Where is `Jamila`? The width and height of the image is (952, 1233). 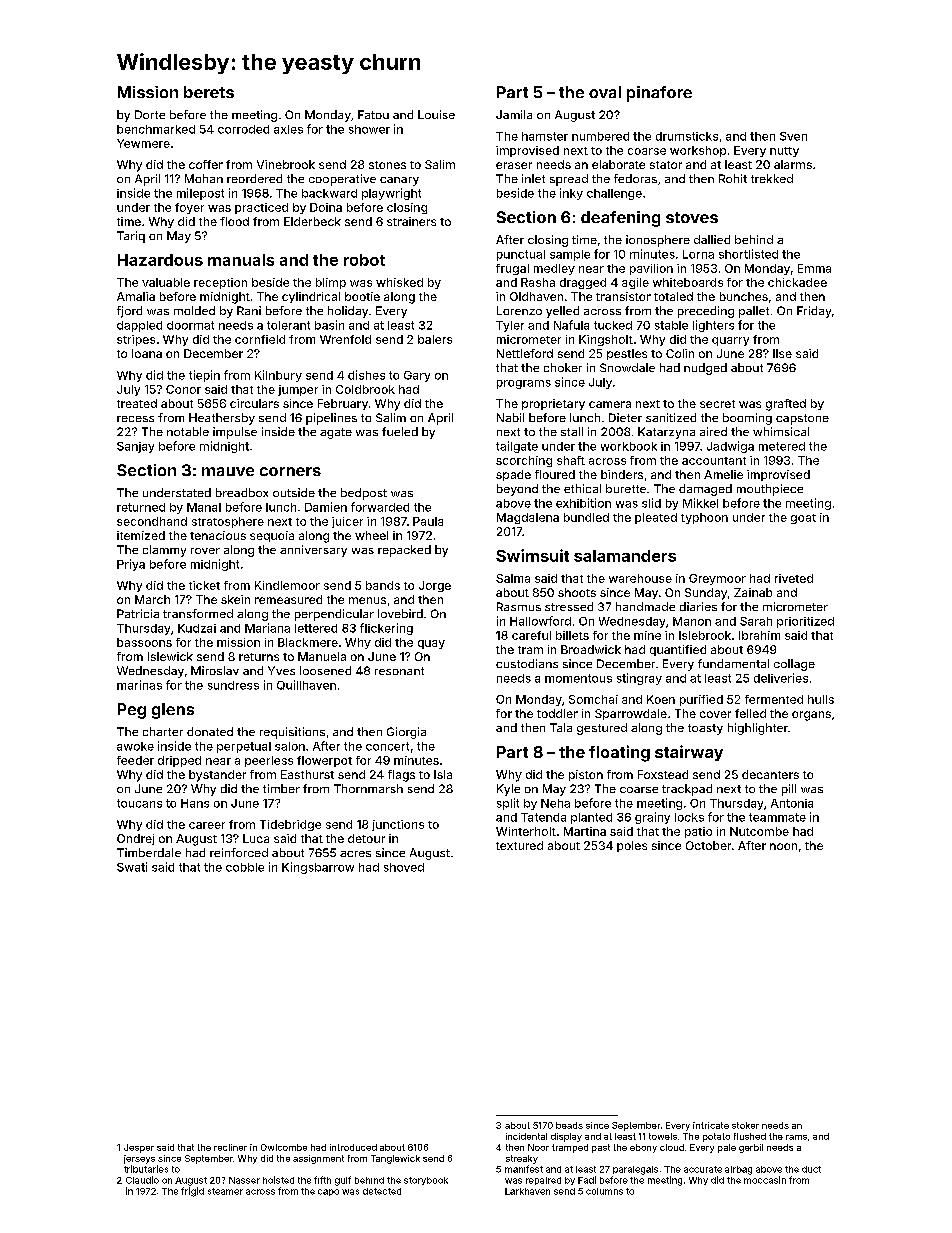 Jamila is located at coordinates (514, 114).
